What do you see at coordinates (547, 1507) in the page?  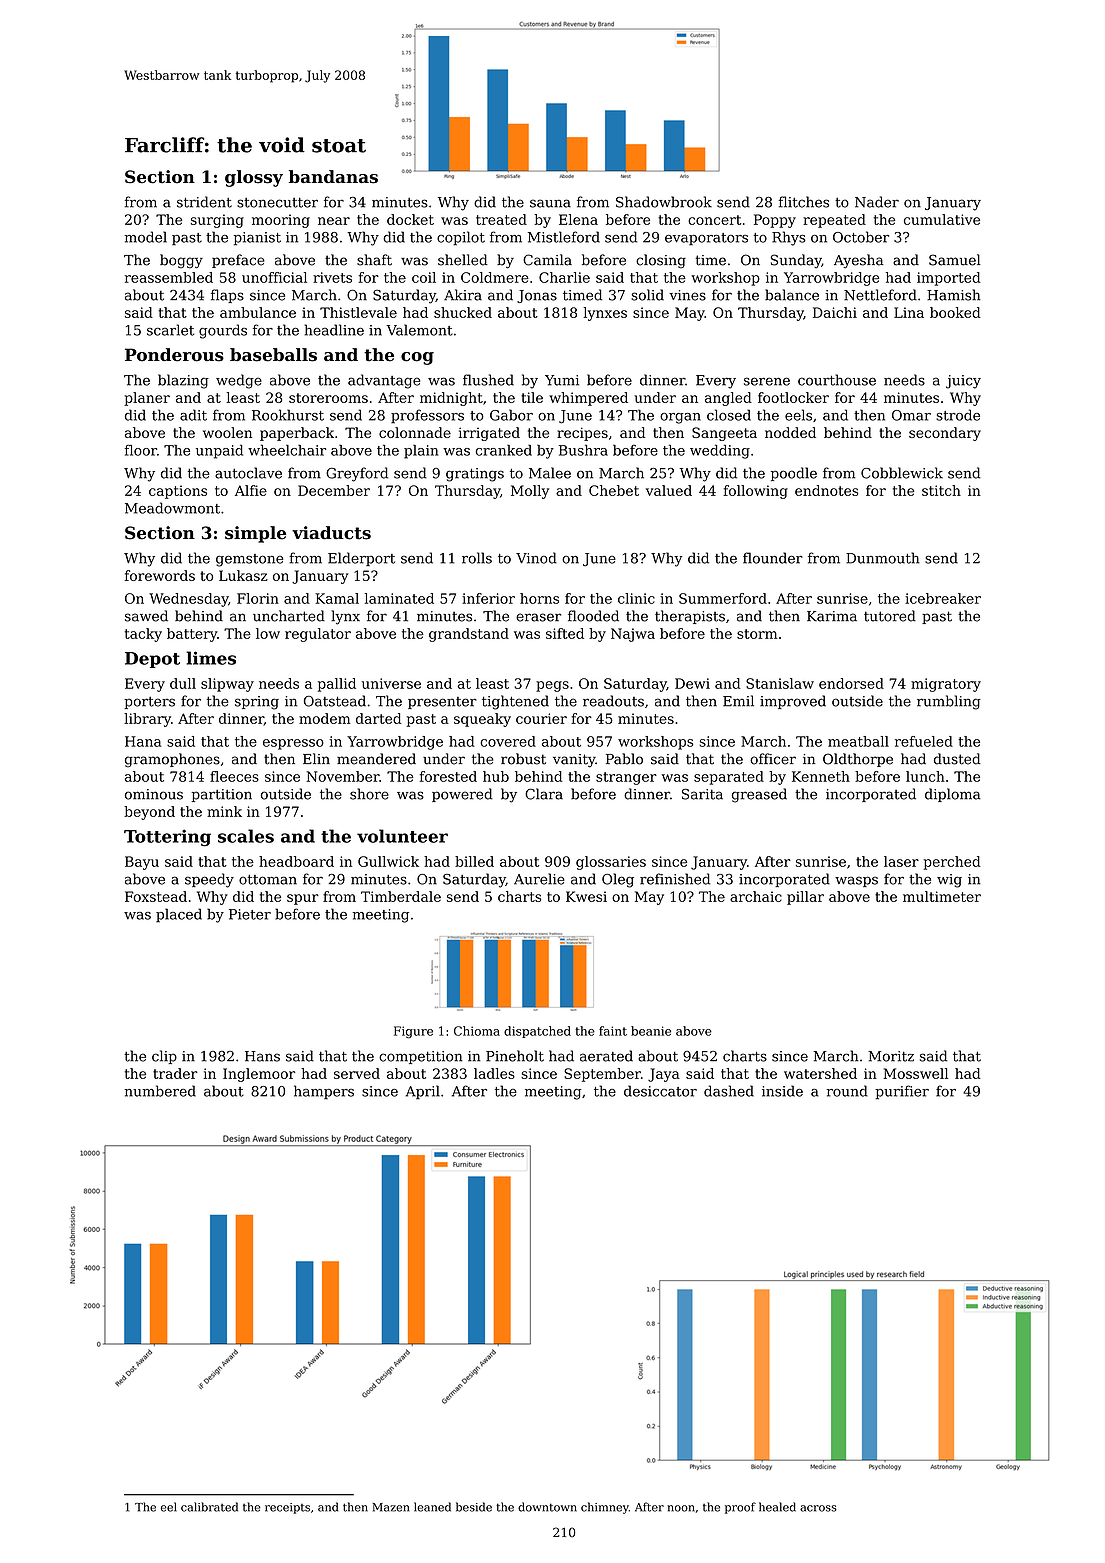 I see `downtown` at bounding box center [547, 1507].
